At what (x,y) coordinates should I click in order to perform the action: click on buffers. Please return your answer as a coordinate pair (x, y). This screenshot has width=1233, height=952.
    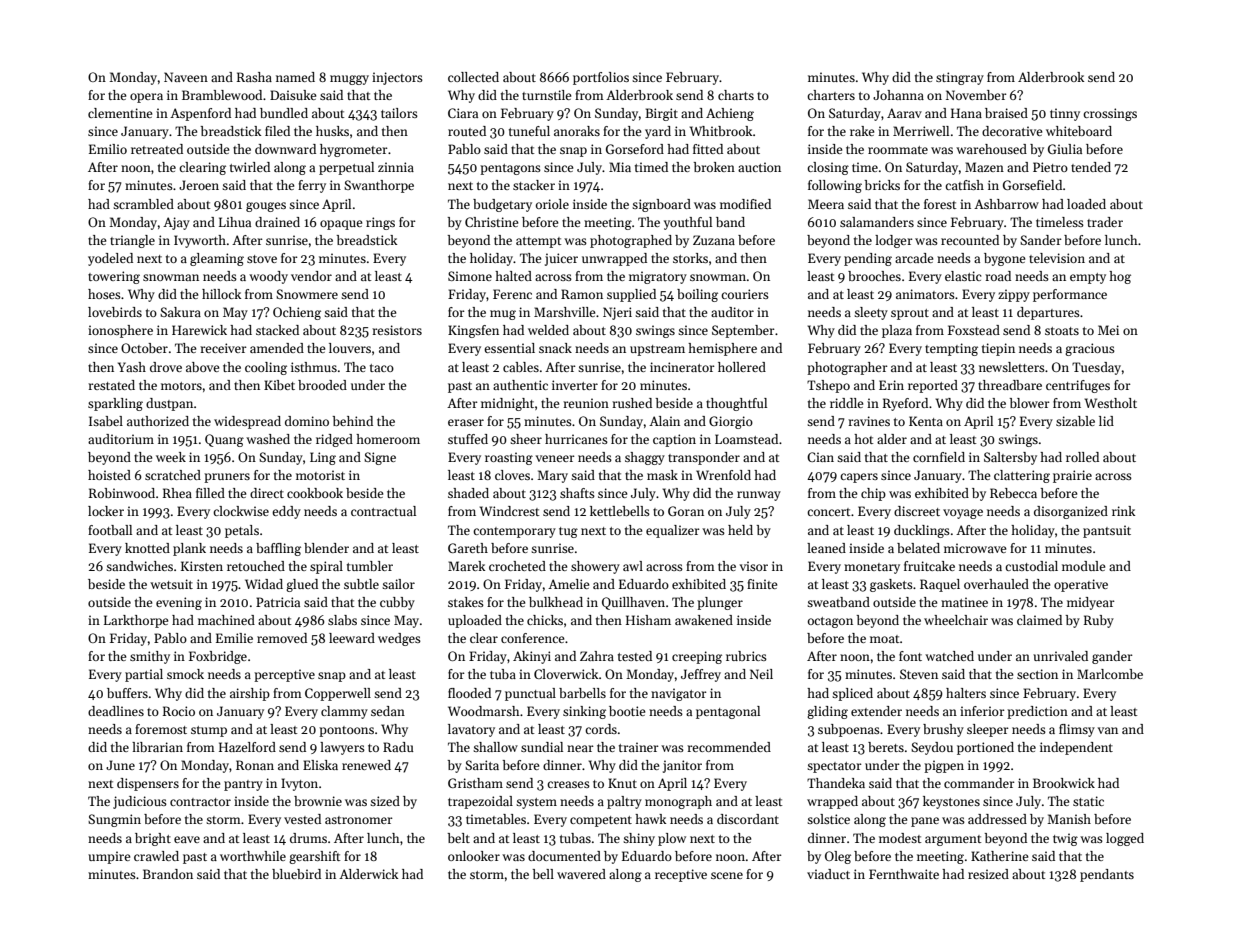
    Looking at the image, I should click on (127, 693).
